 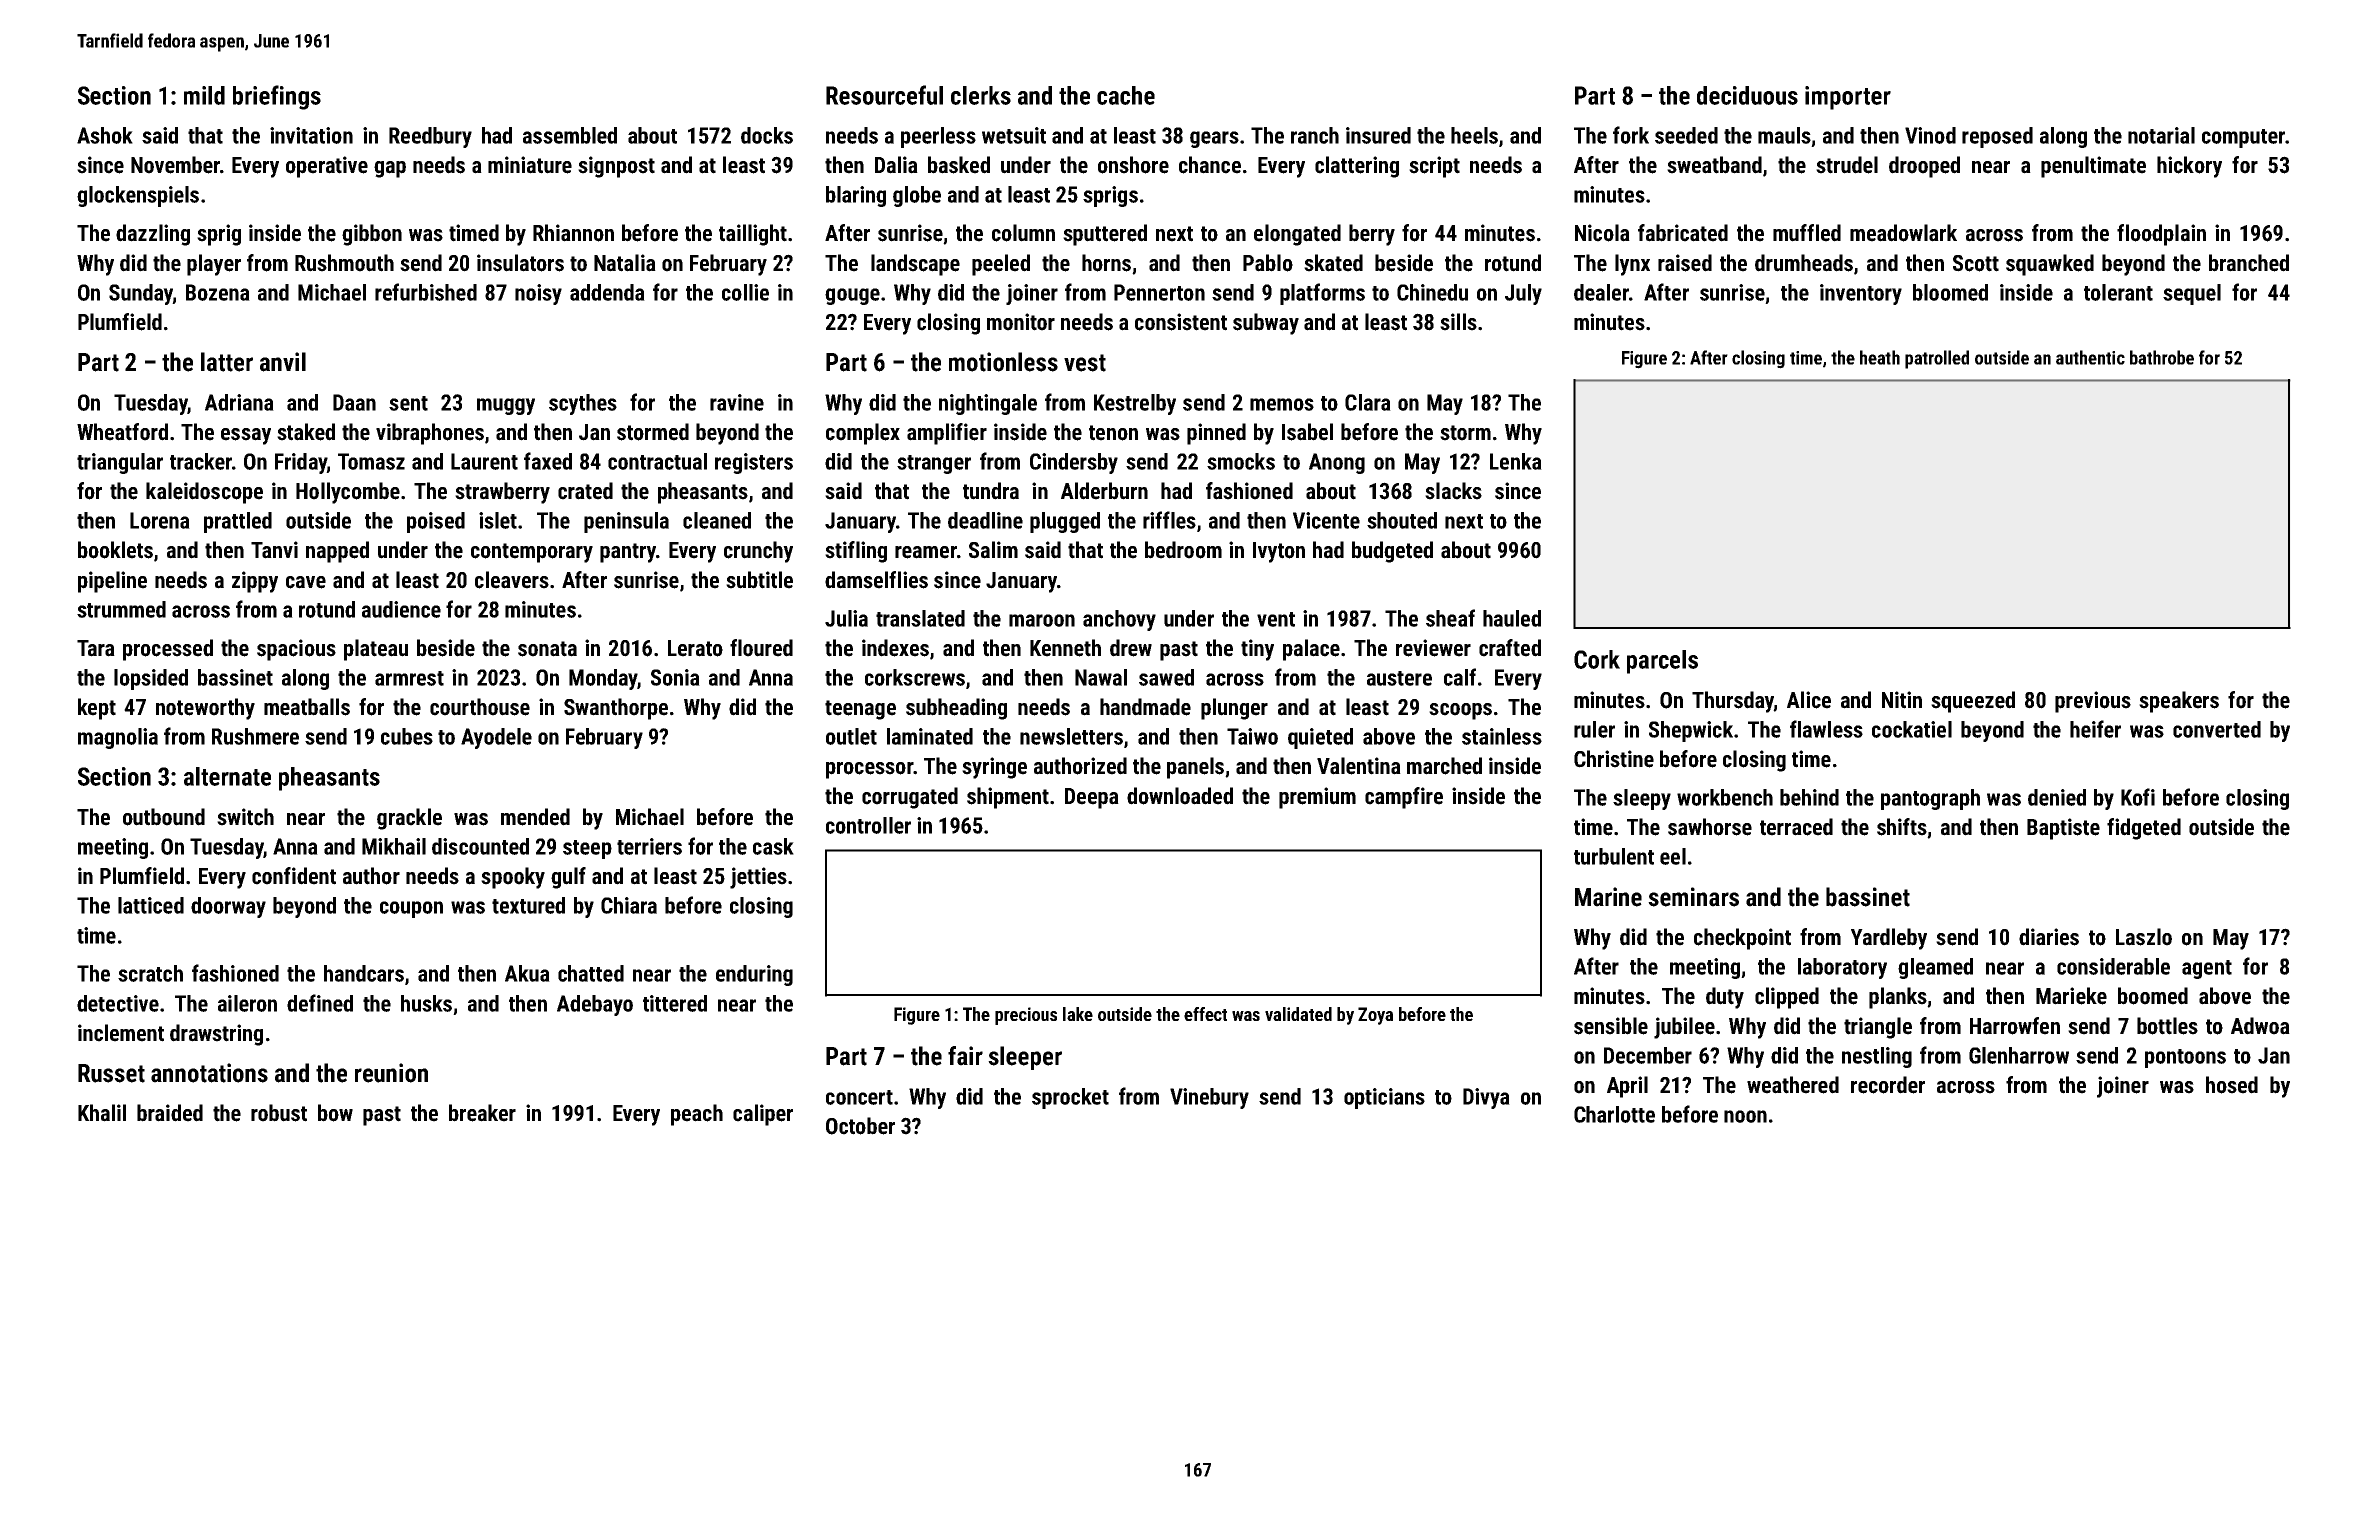 I want to click on motionless, so click(x=1003, y=362).
